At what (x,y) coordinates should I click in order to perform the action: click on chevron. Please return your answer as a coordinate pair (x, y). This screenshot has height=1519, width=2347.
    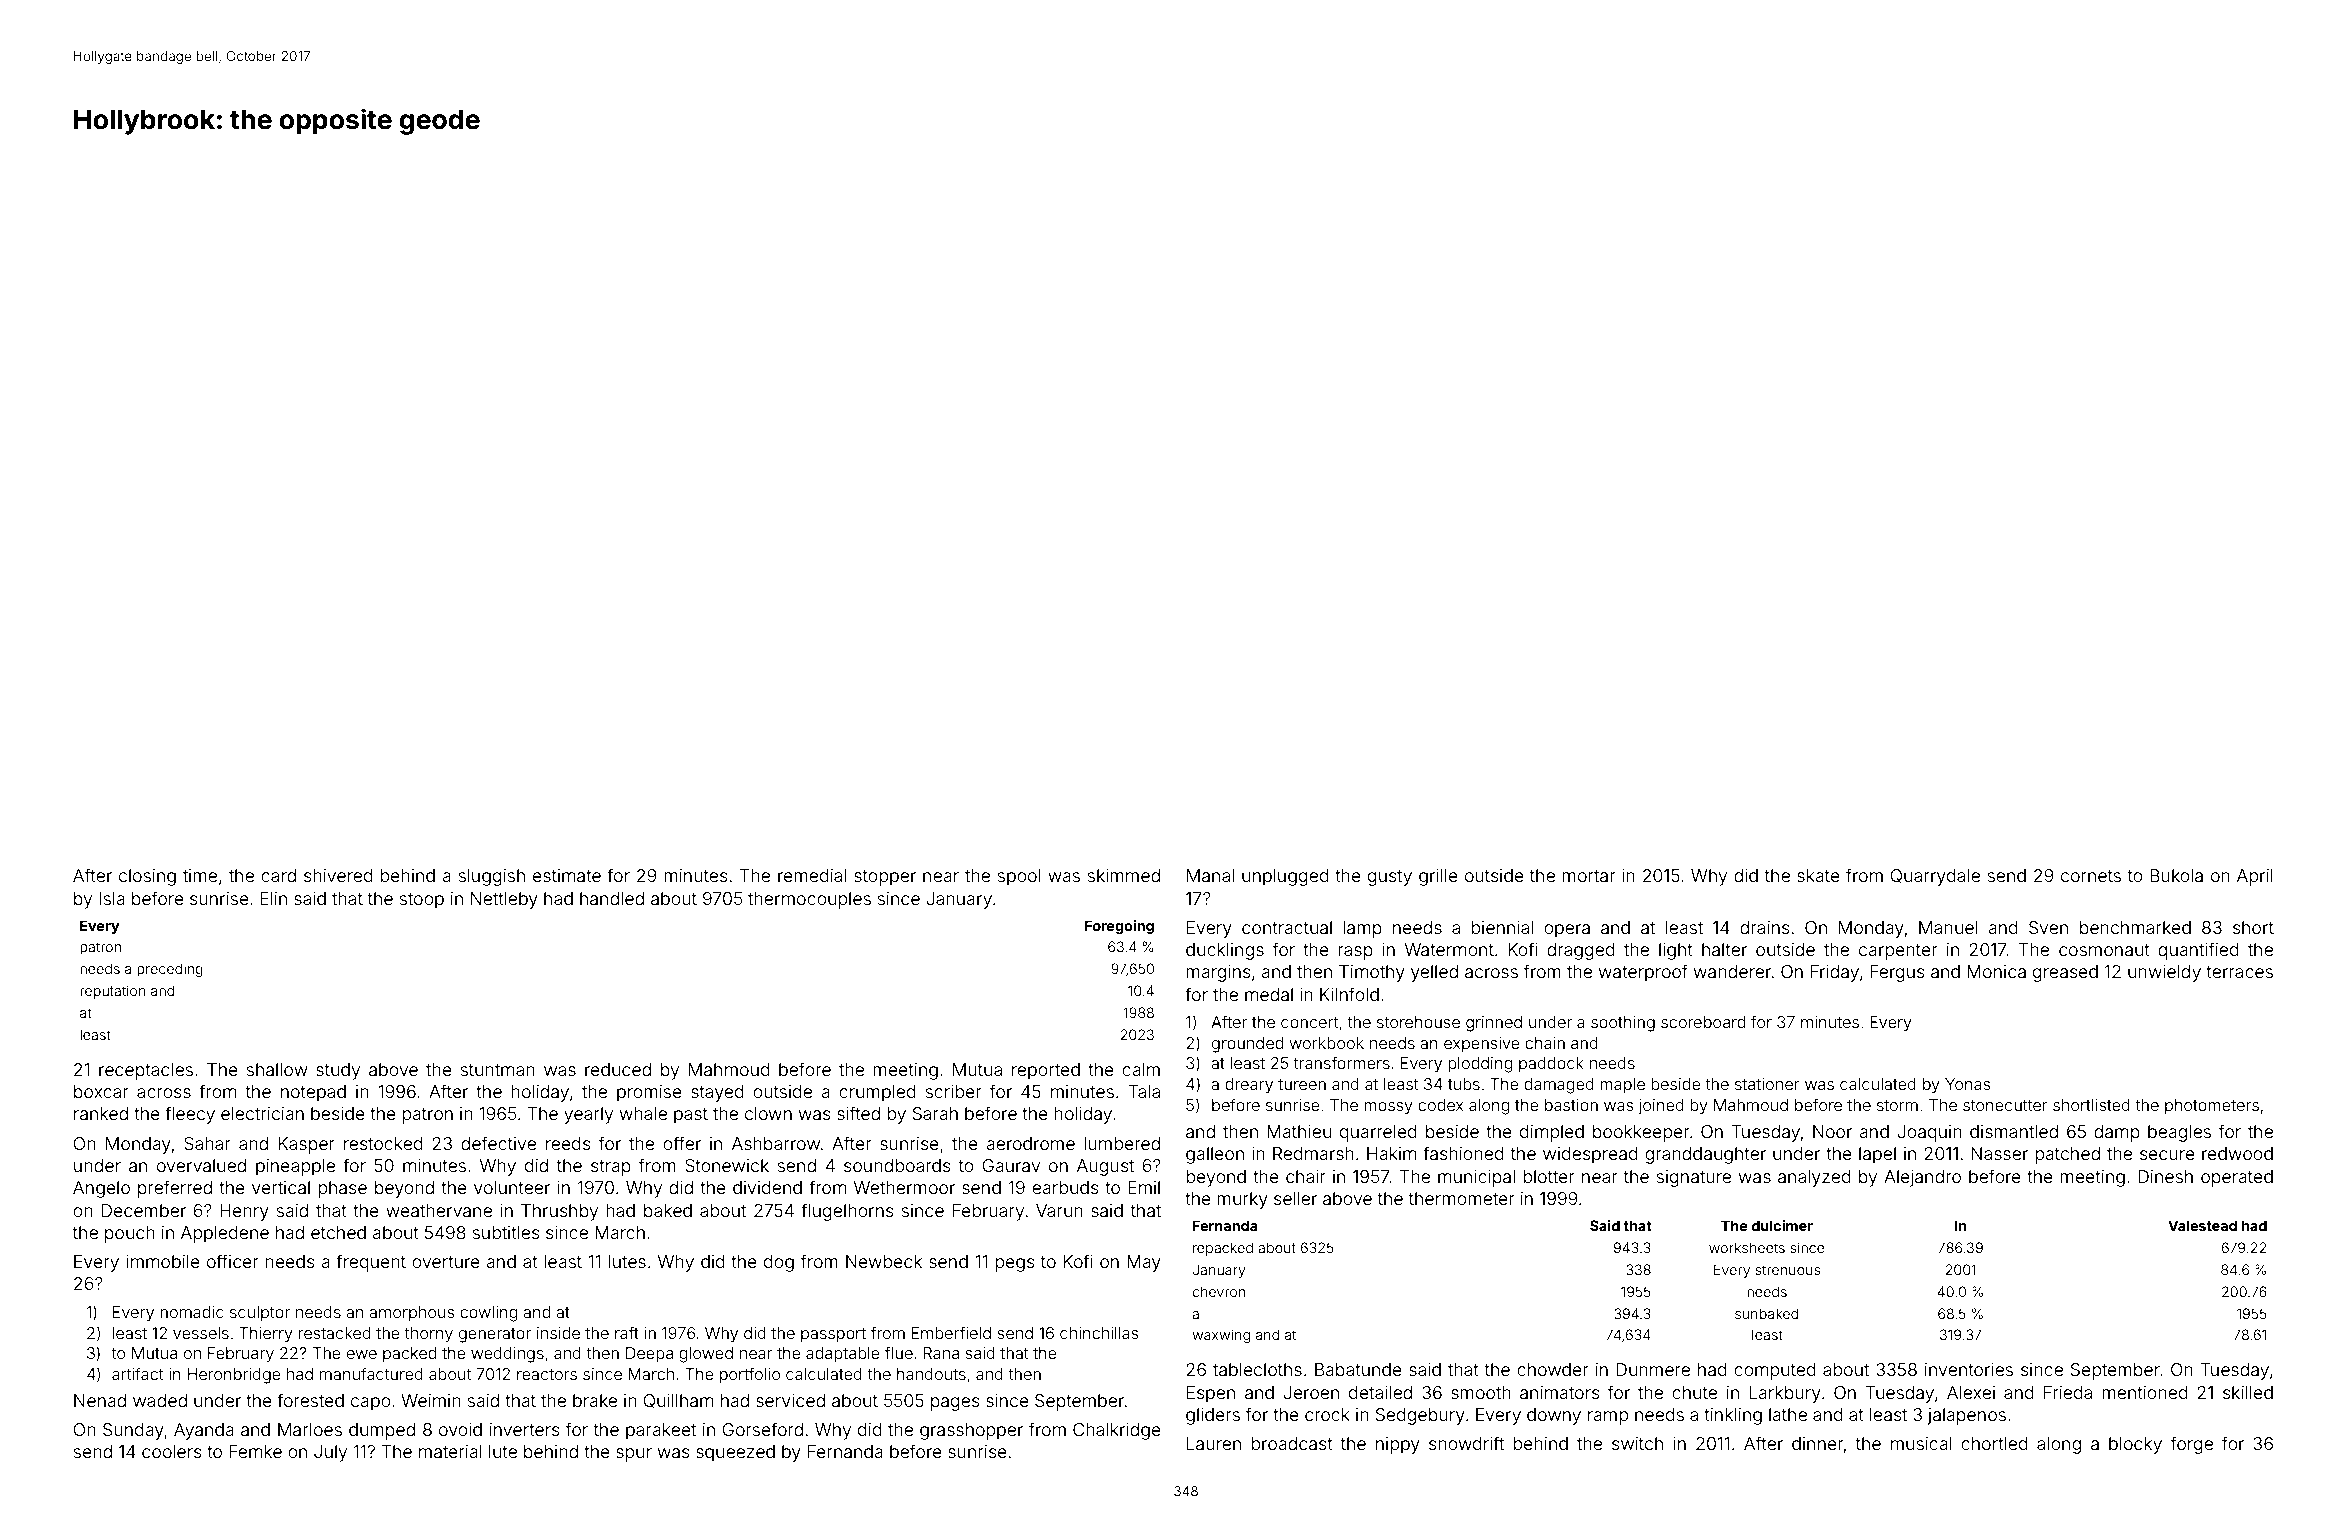
    Looking at the image, I should click on (1218, 1291).
